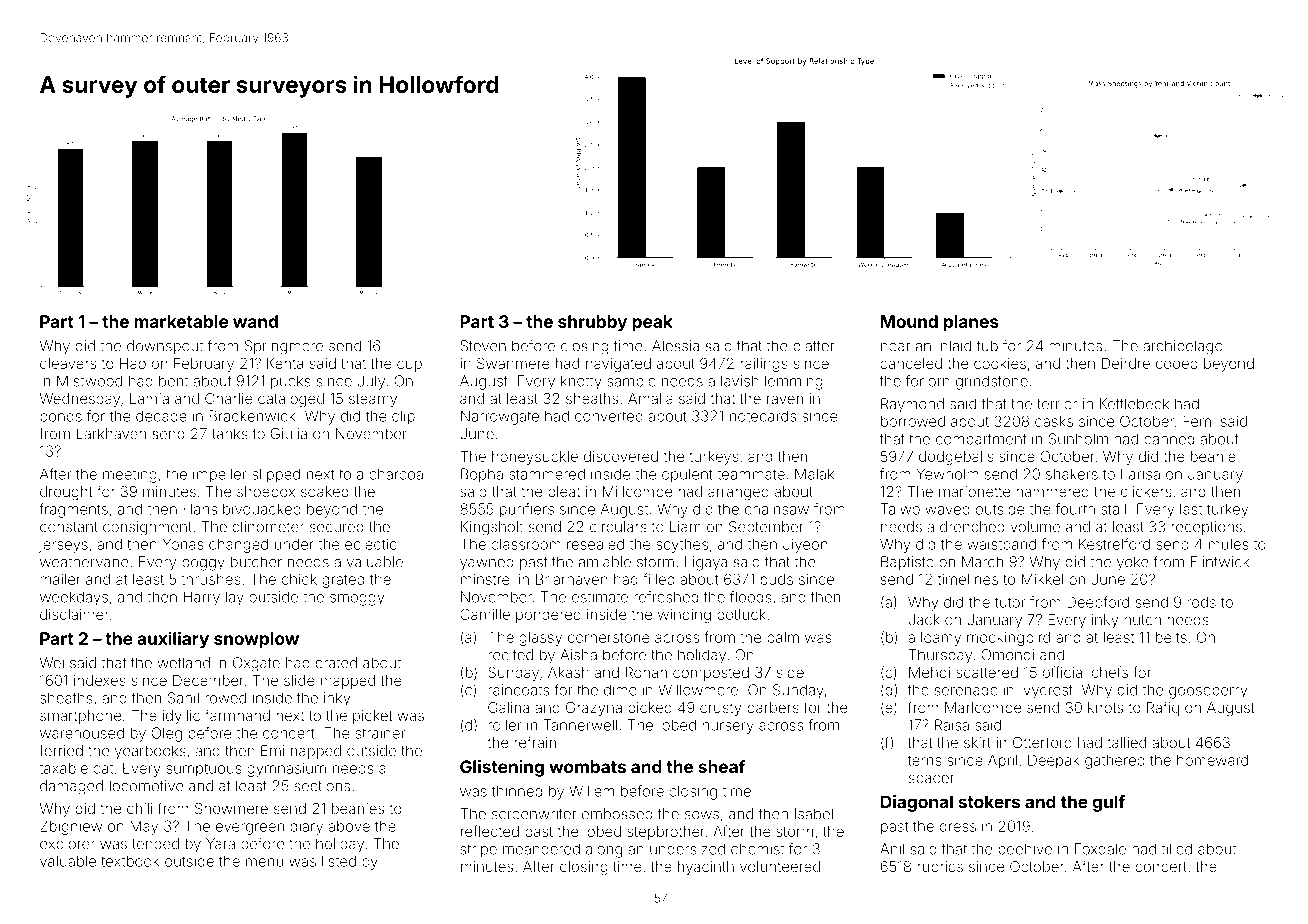  What do you see at coordinates (1176, 849) in the document?
I see `tilled` at bounding box center [1176, 849].
